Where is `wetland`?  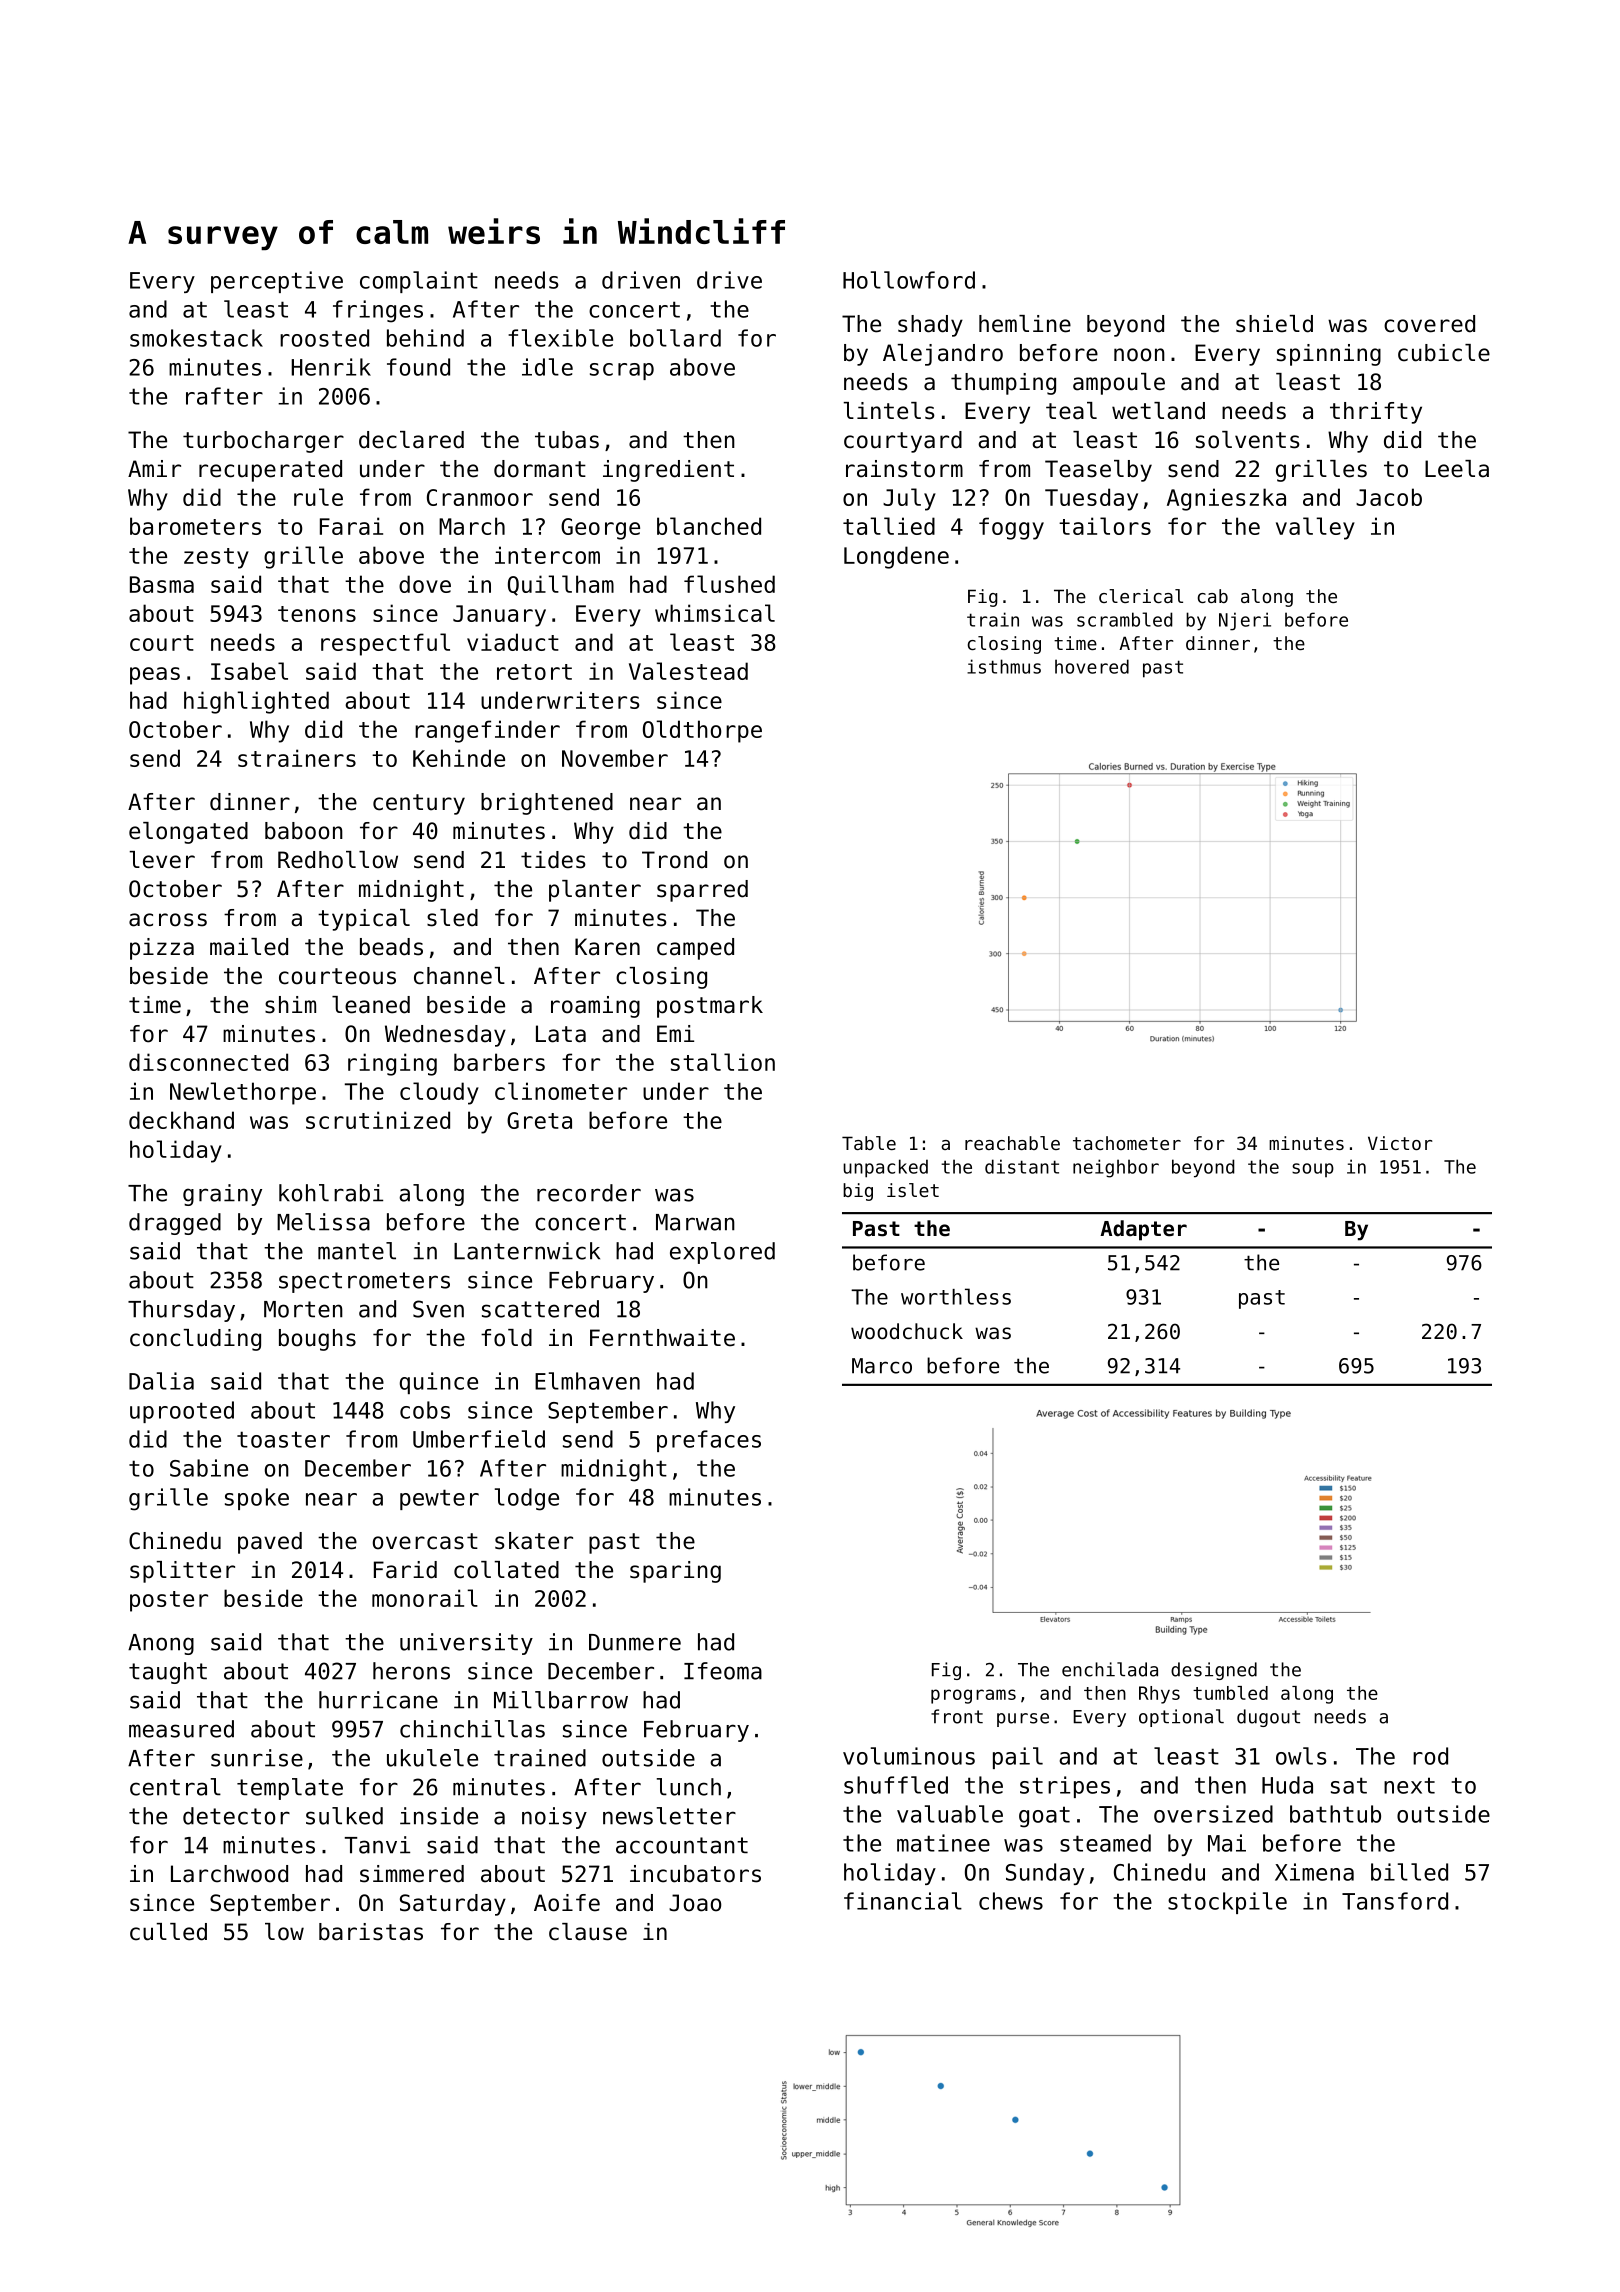 wetland is located at coordinates (1158, 411).
